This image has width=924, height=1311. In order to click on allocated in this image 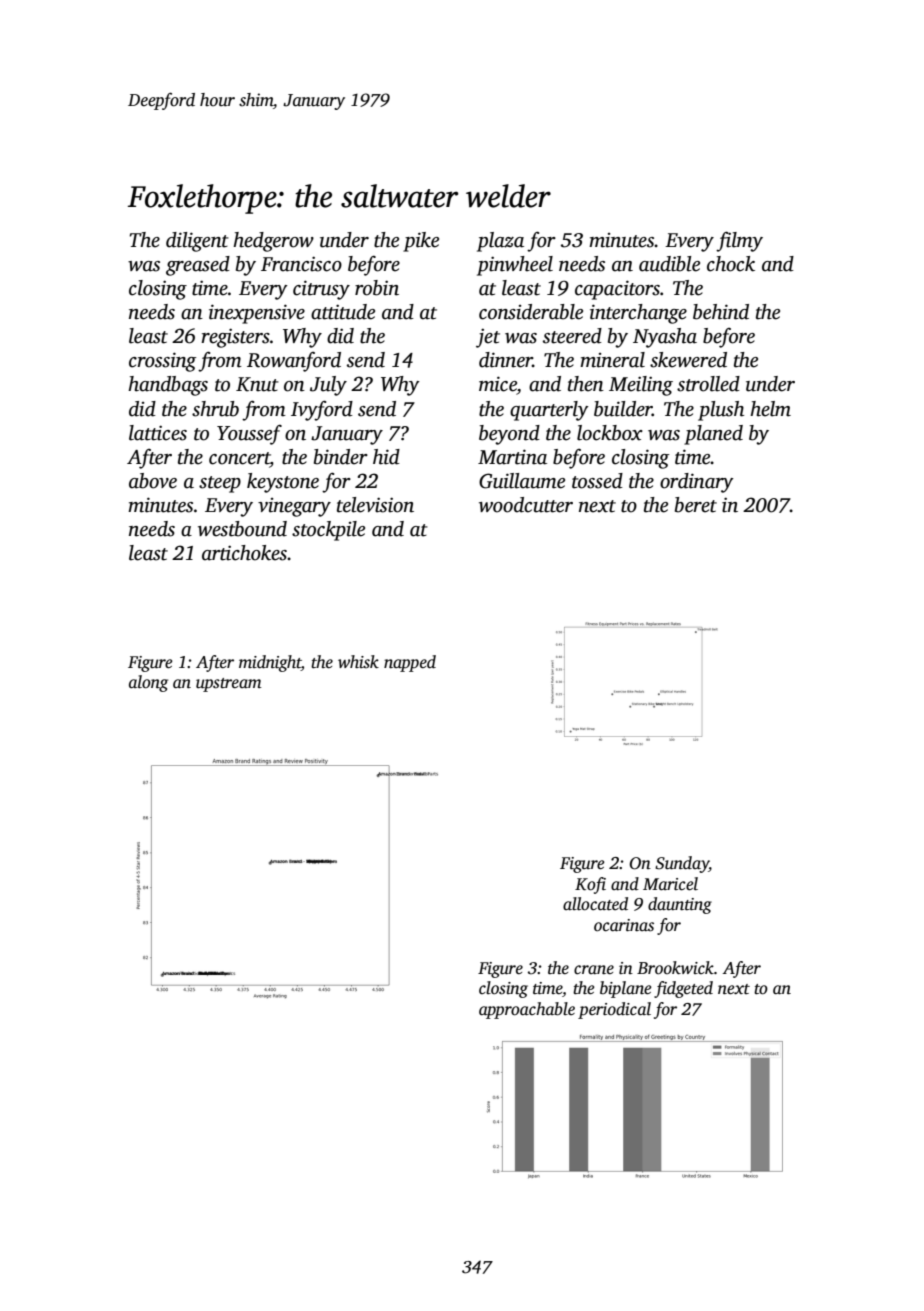, I will do `click(595, 904)`.
